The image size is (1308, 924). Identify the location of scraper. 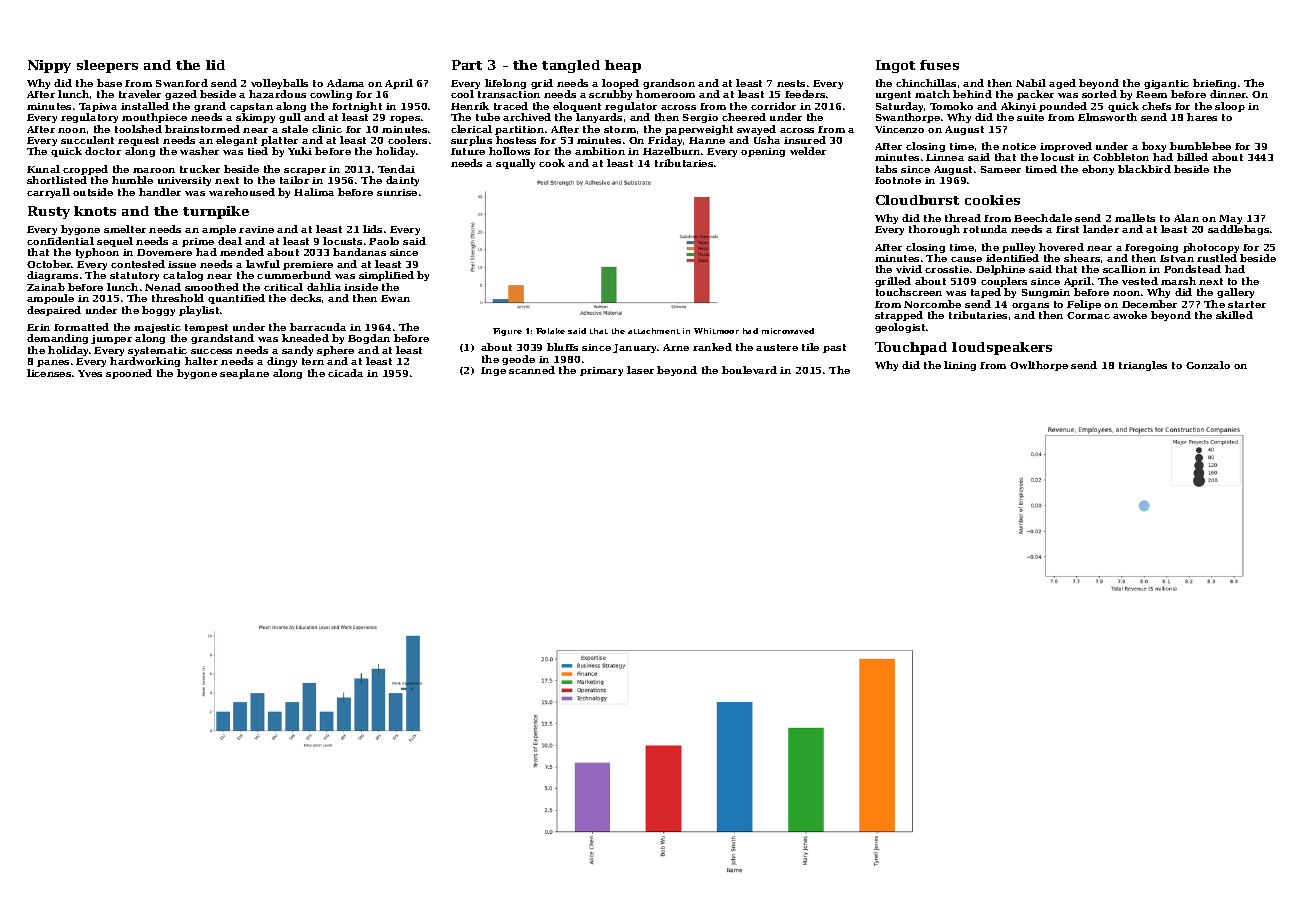
(305, 171).
